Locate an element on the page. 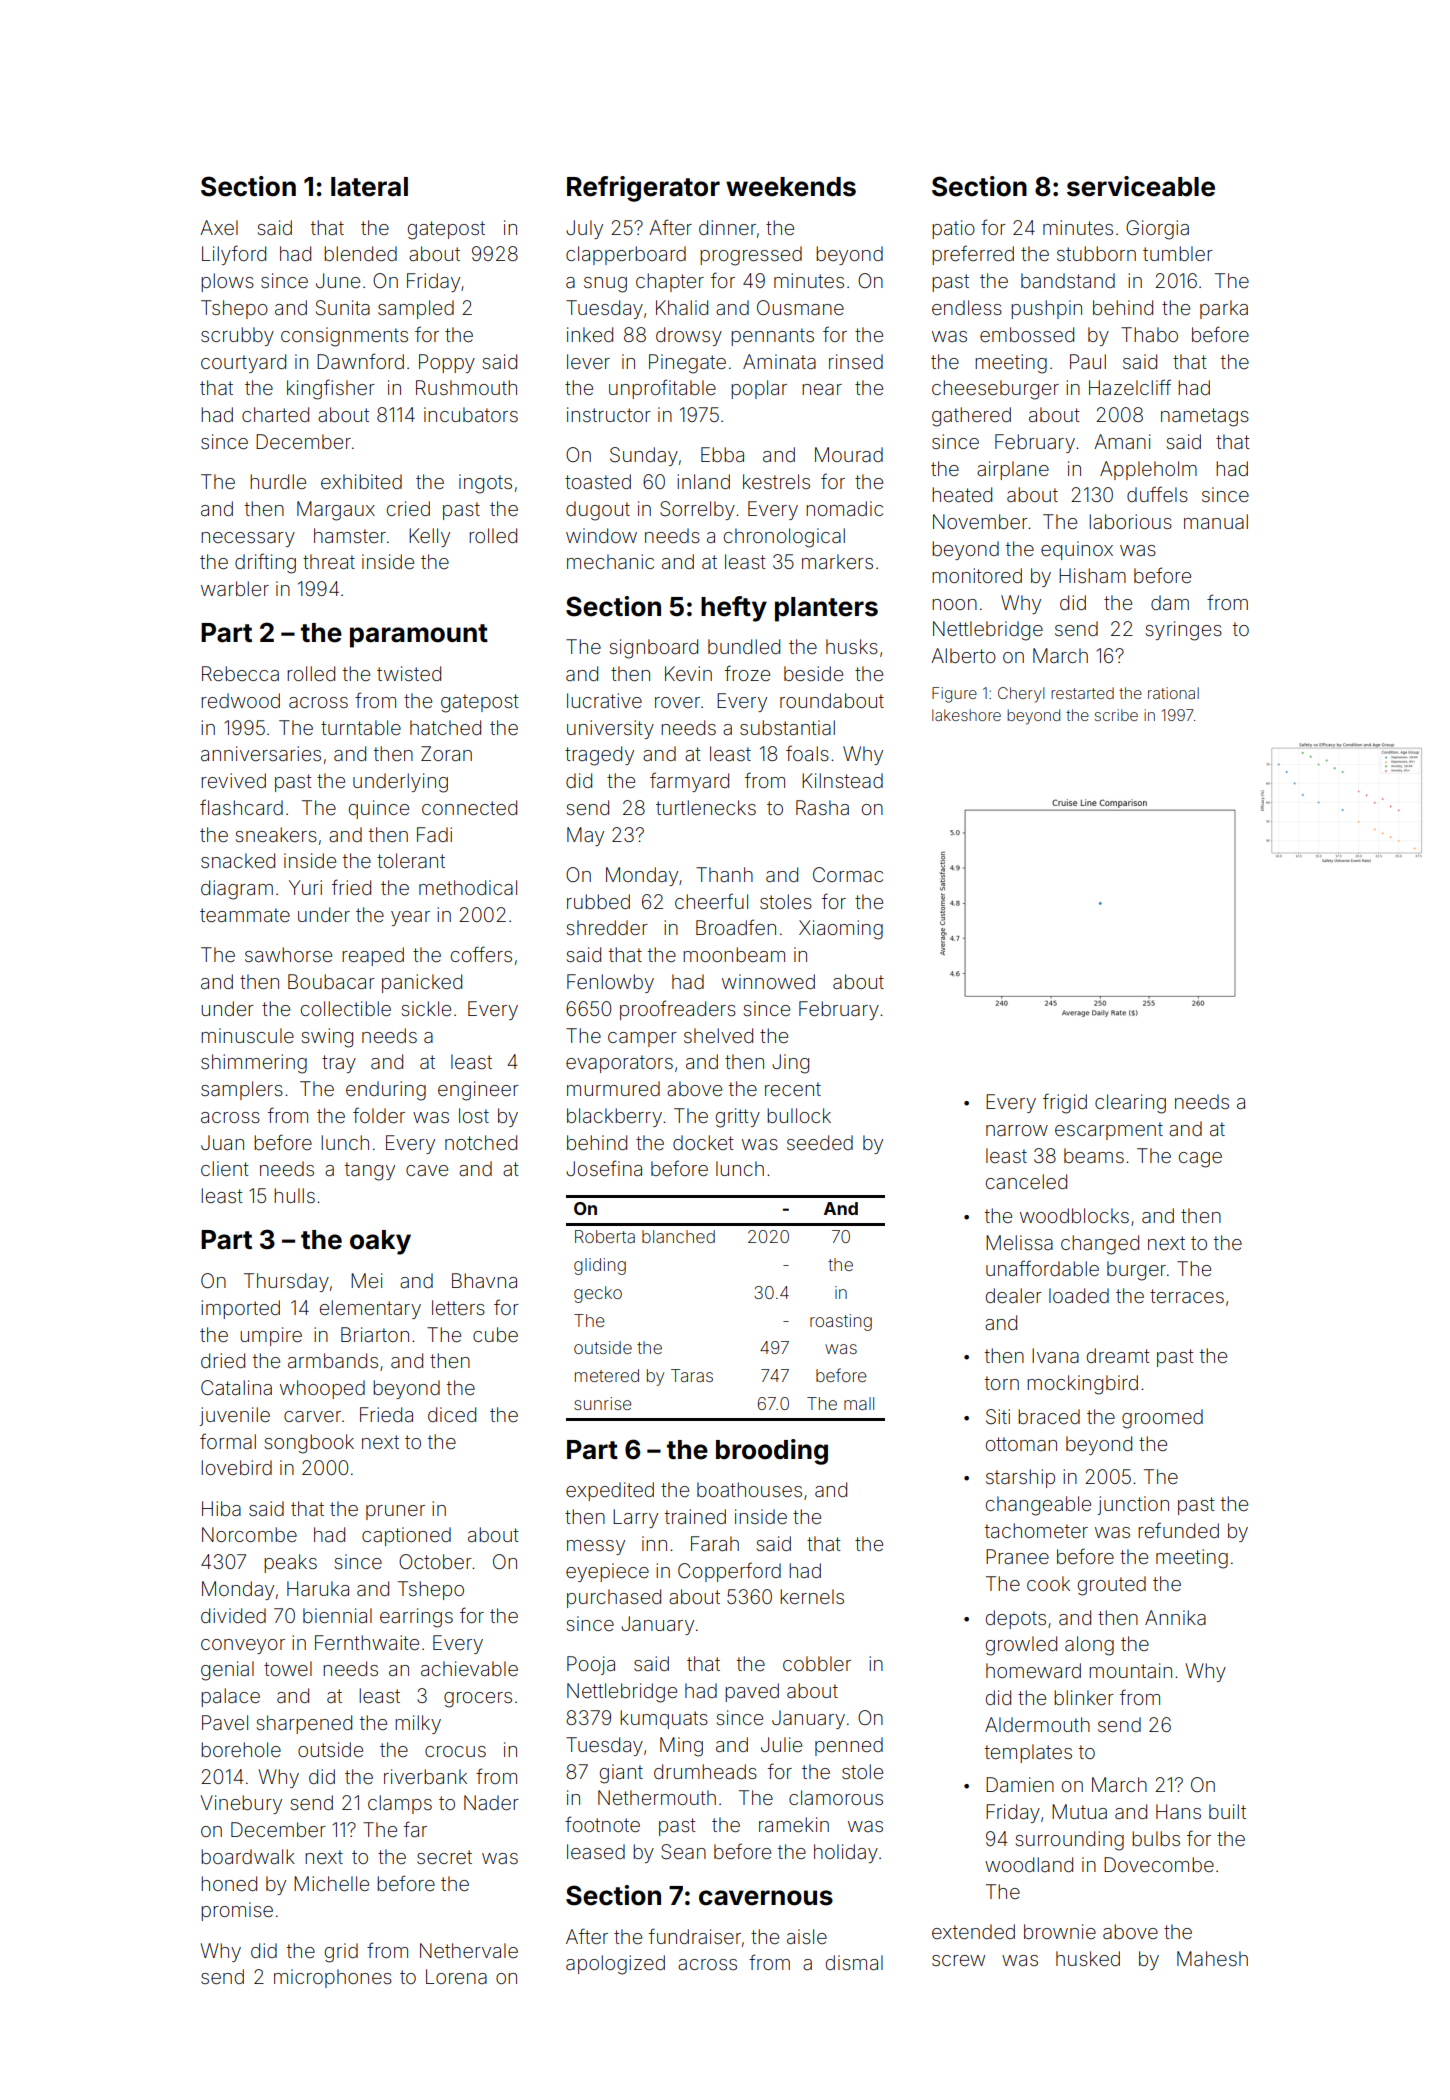 The width and height of the document is (1450, 2100). weekends is located at coordinates (791, 187).
